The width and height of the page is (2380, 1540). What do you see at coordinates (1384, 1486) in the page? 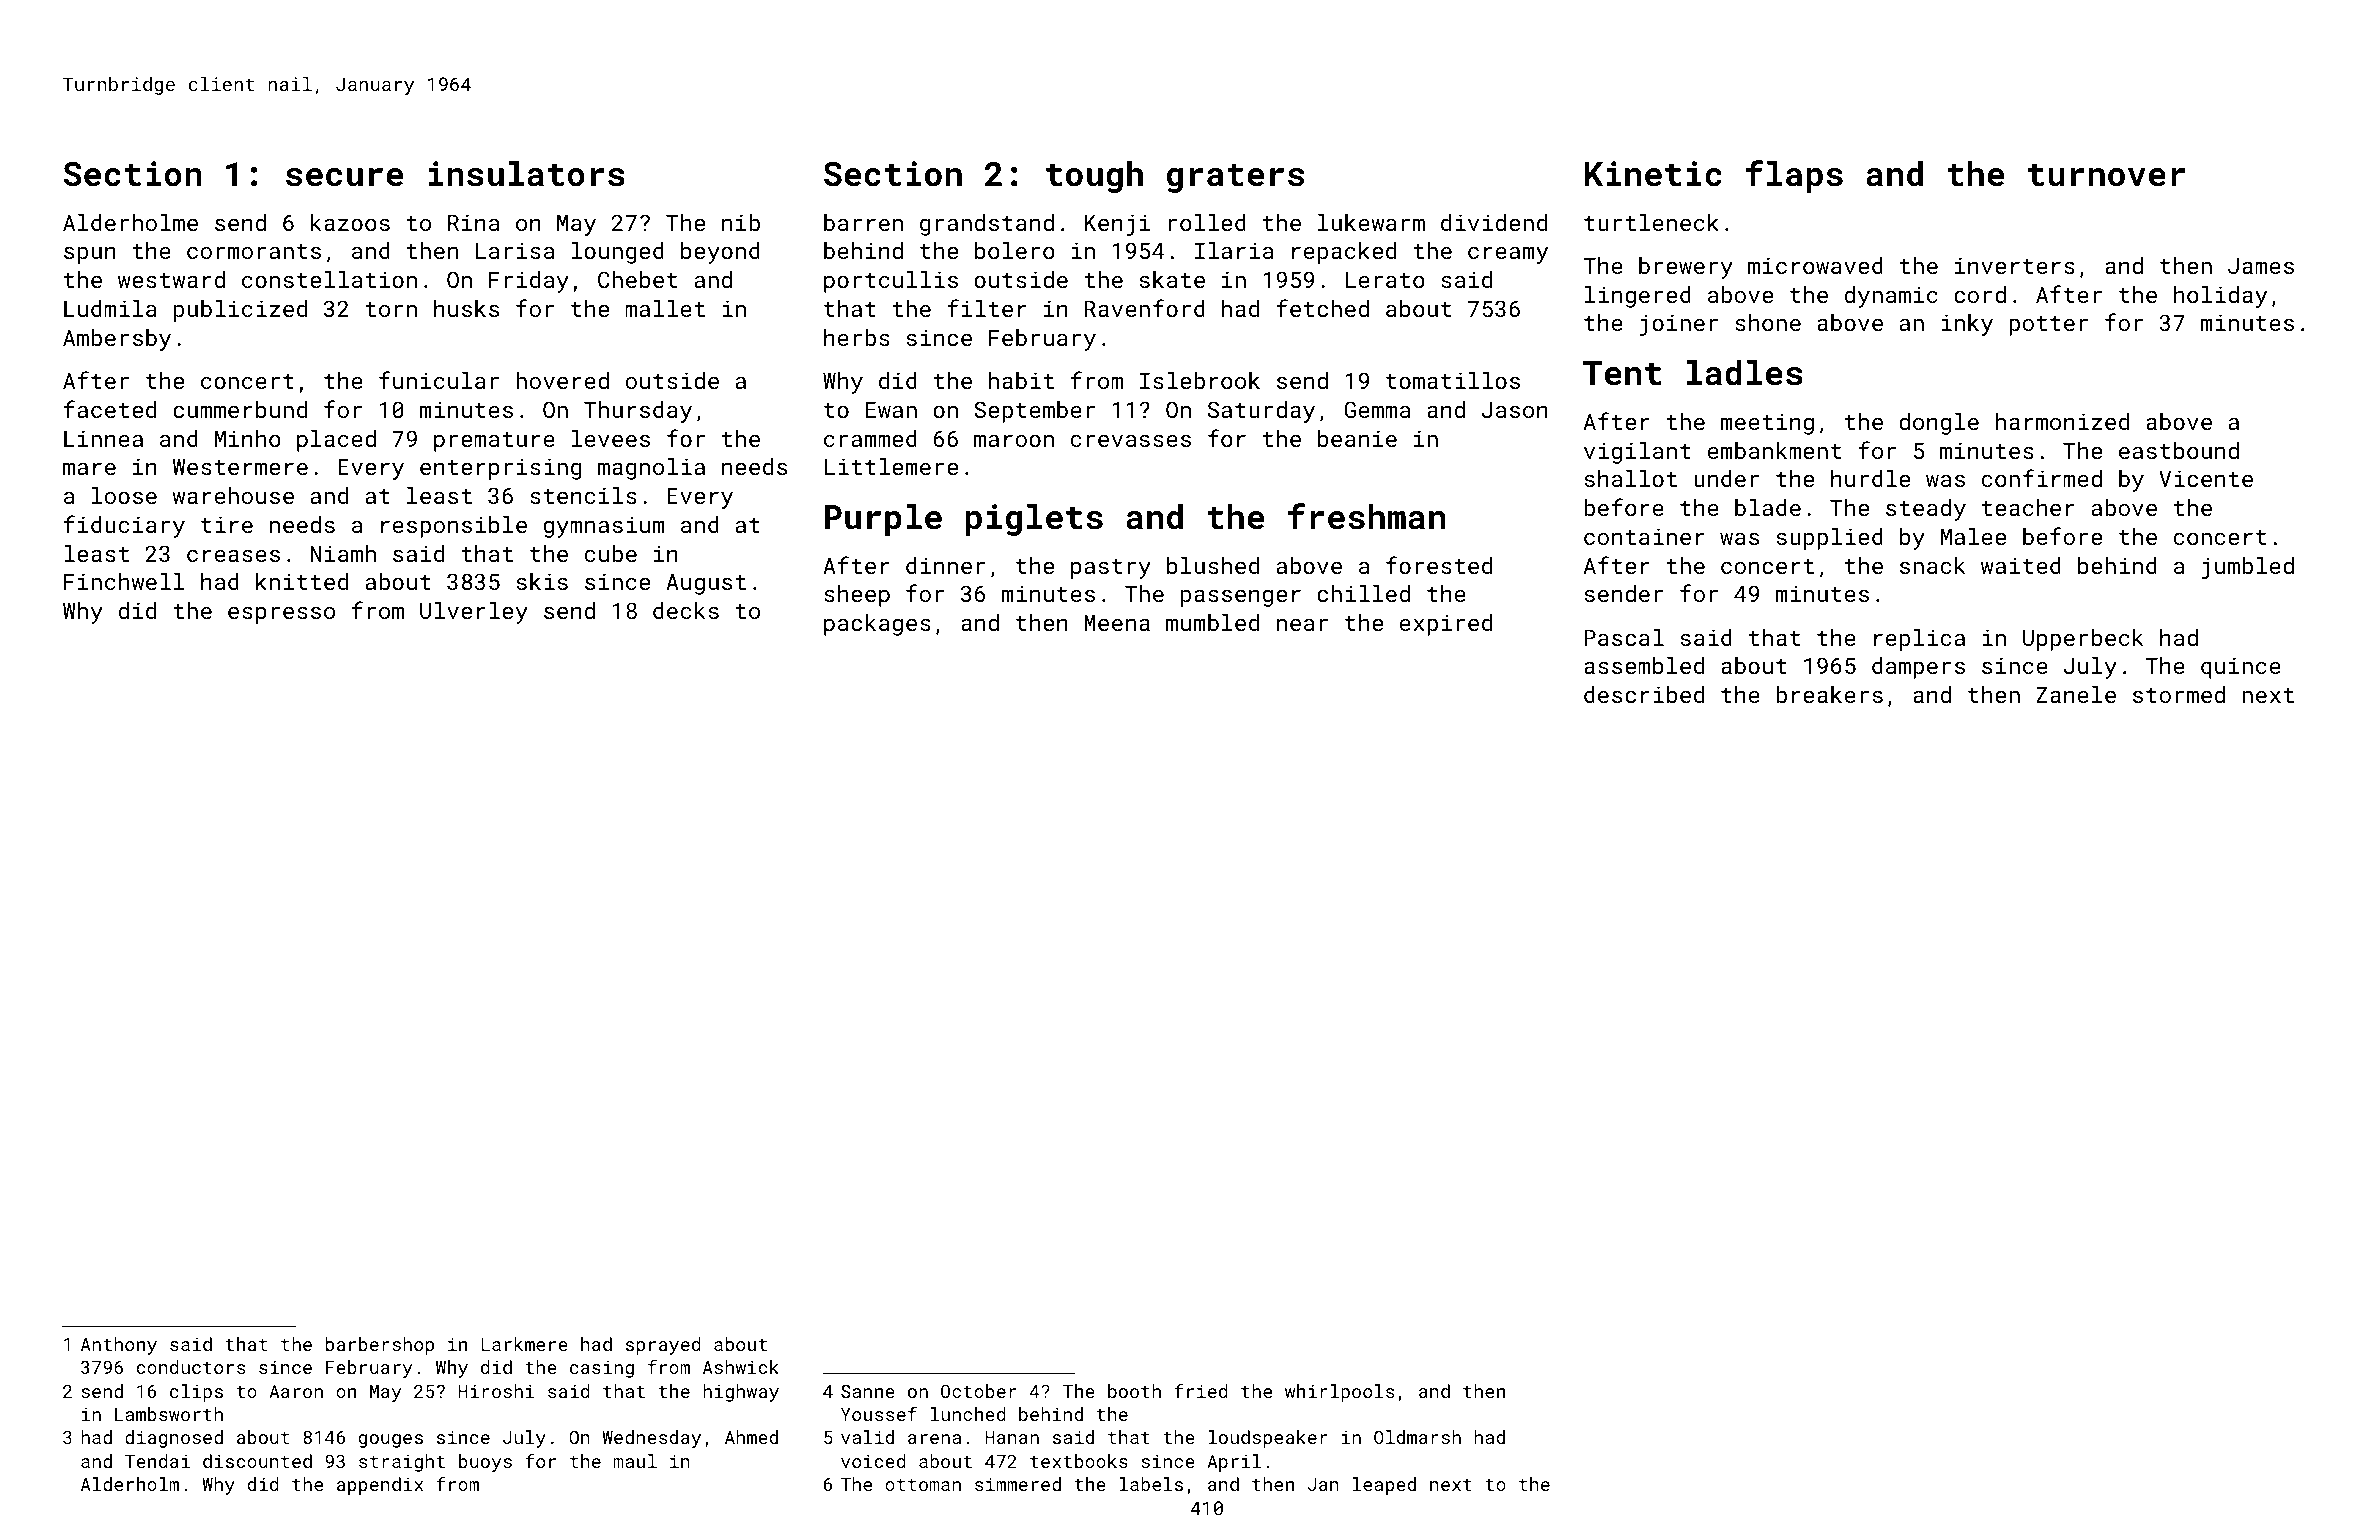
I see `leaped` at bounding box center [1384, 1486].
